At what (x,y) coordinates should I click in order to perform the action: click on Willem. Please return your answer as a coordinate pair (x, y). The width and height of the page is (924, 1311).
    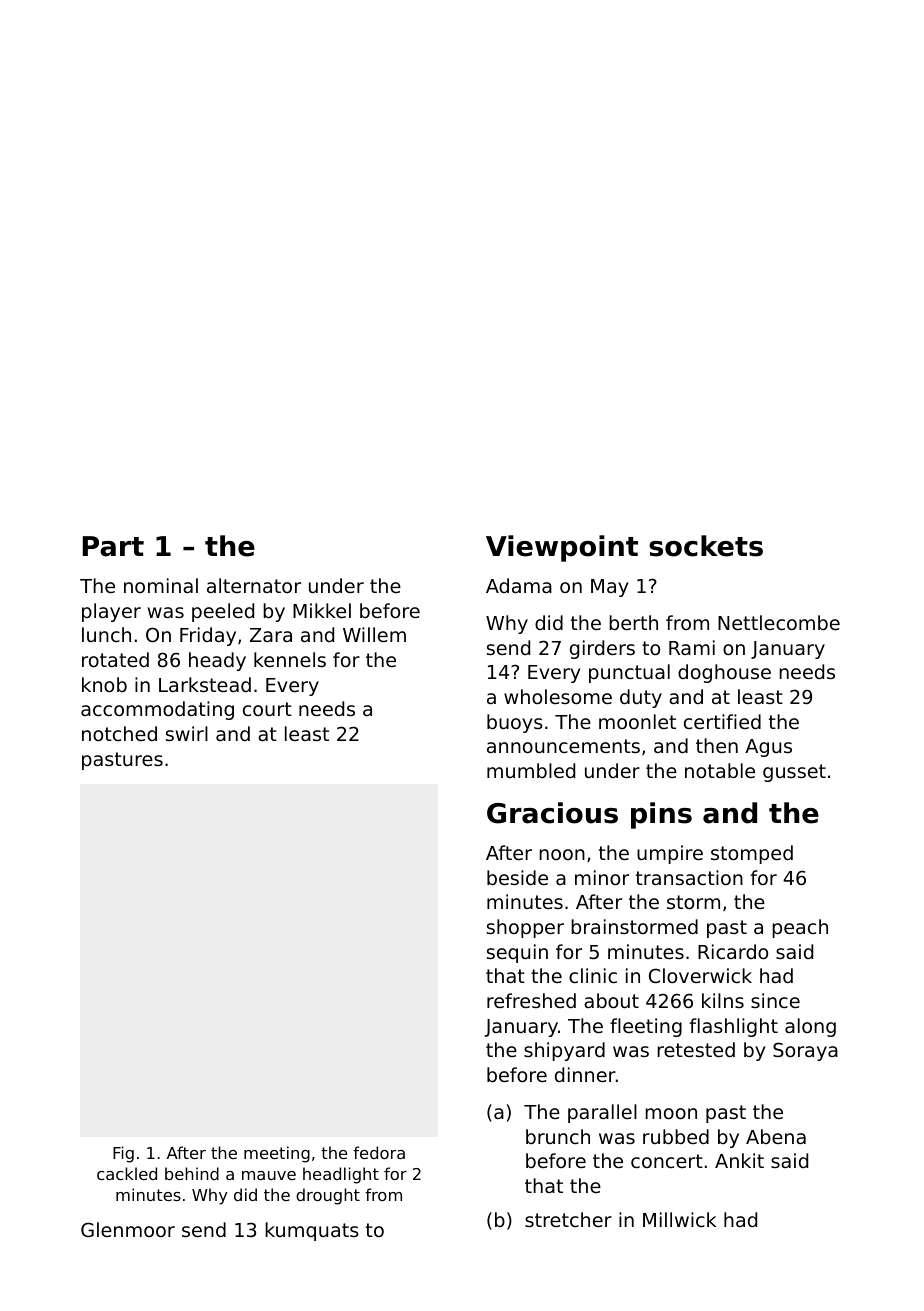
    Looking at the image, I should click on (374, 634).
